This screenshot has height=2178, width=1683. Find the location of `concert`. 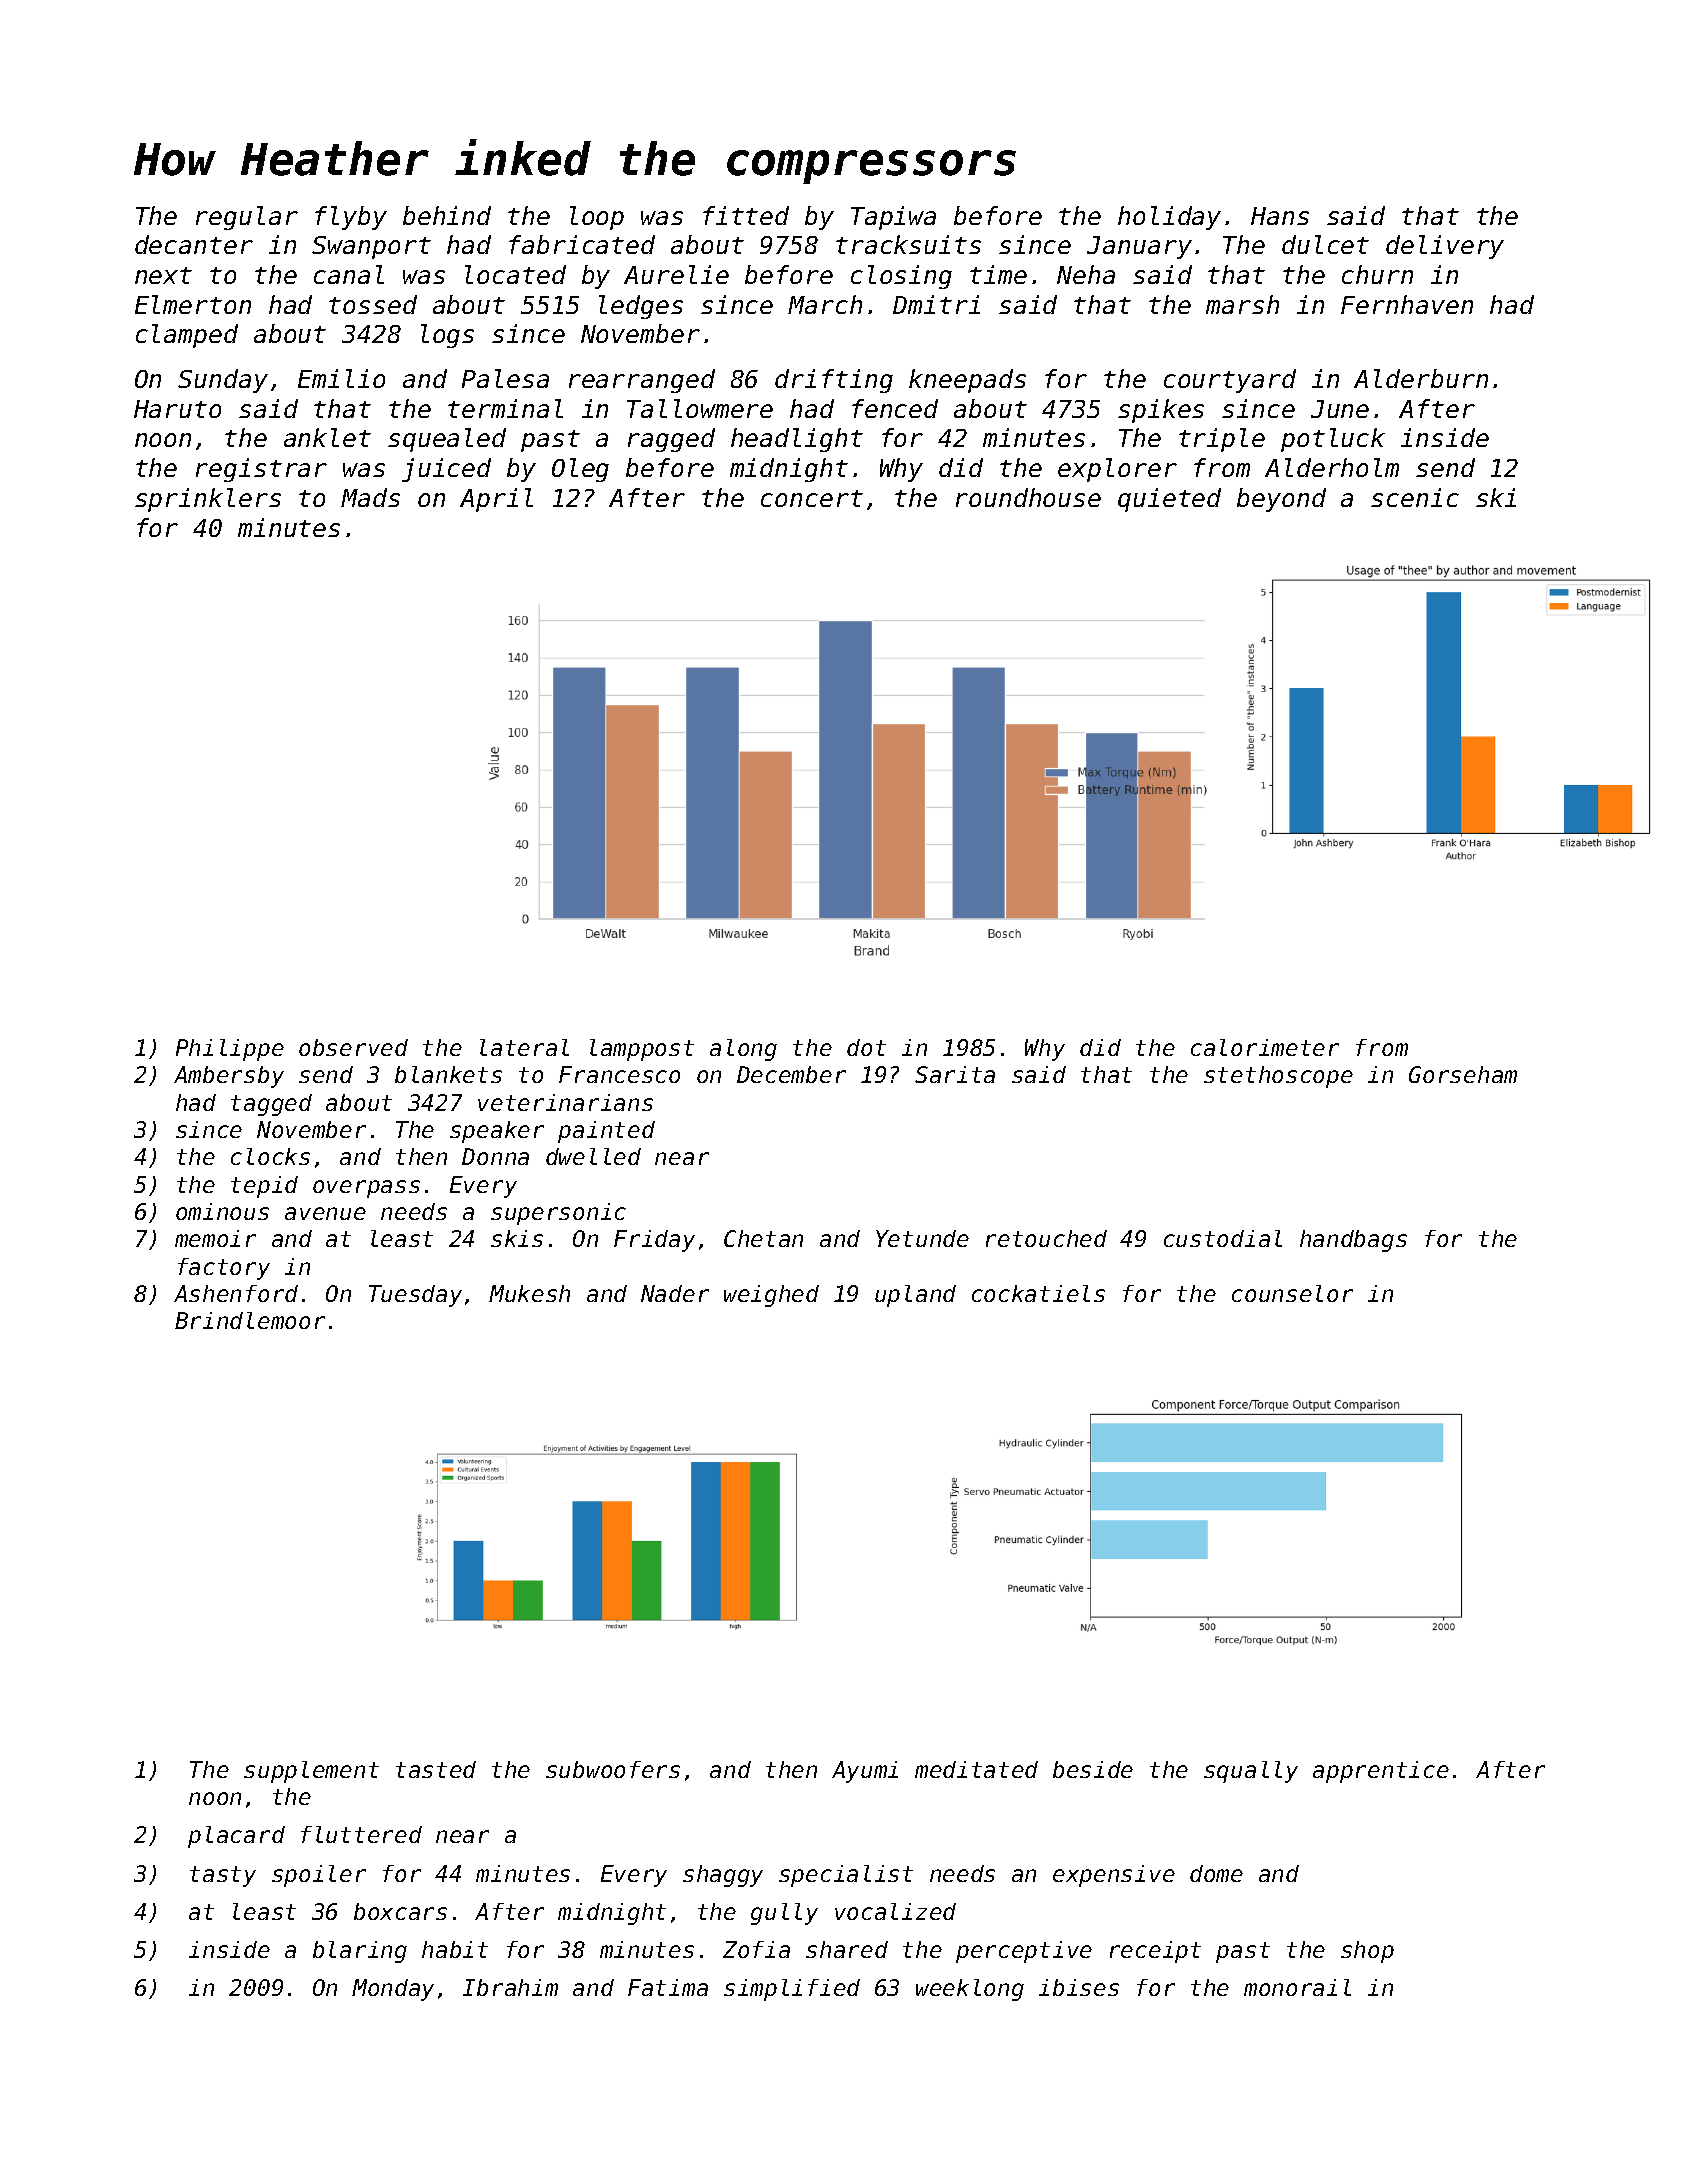

concert is located at coordinates (812, 498).
